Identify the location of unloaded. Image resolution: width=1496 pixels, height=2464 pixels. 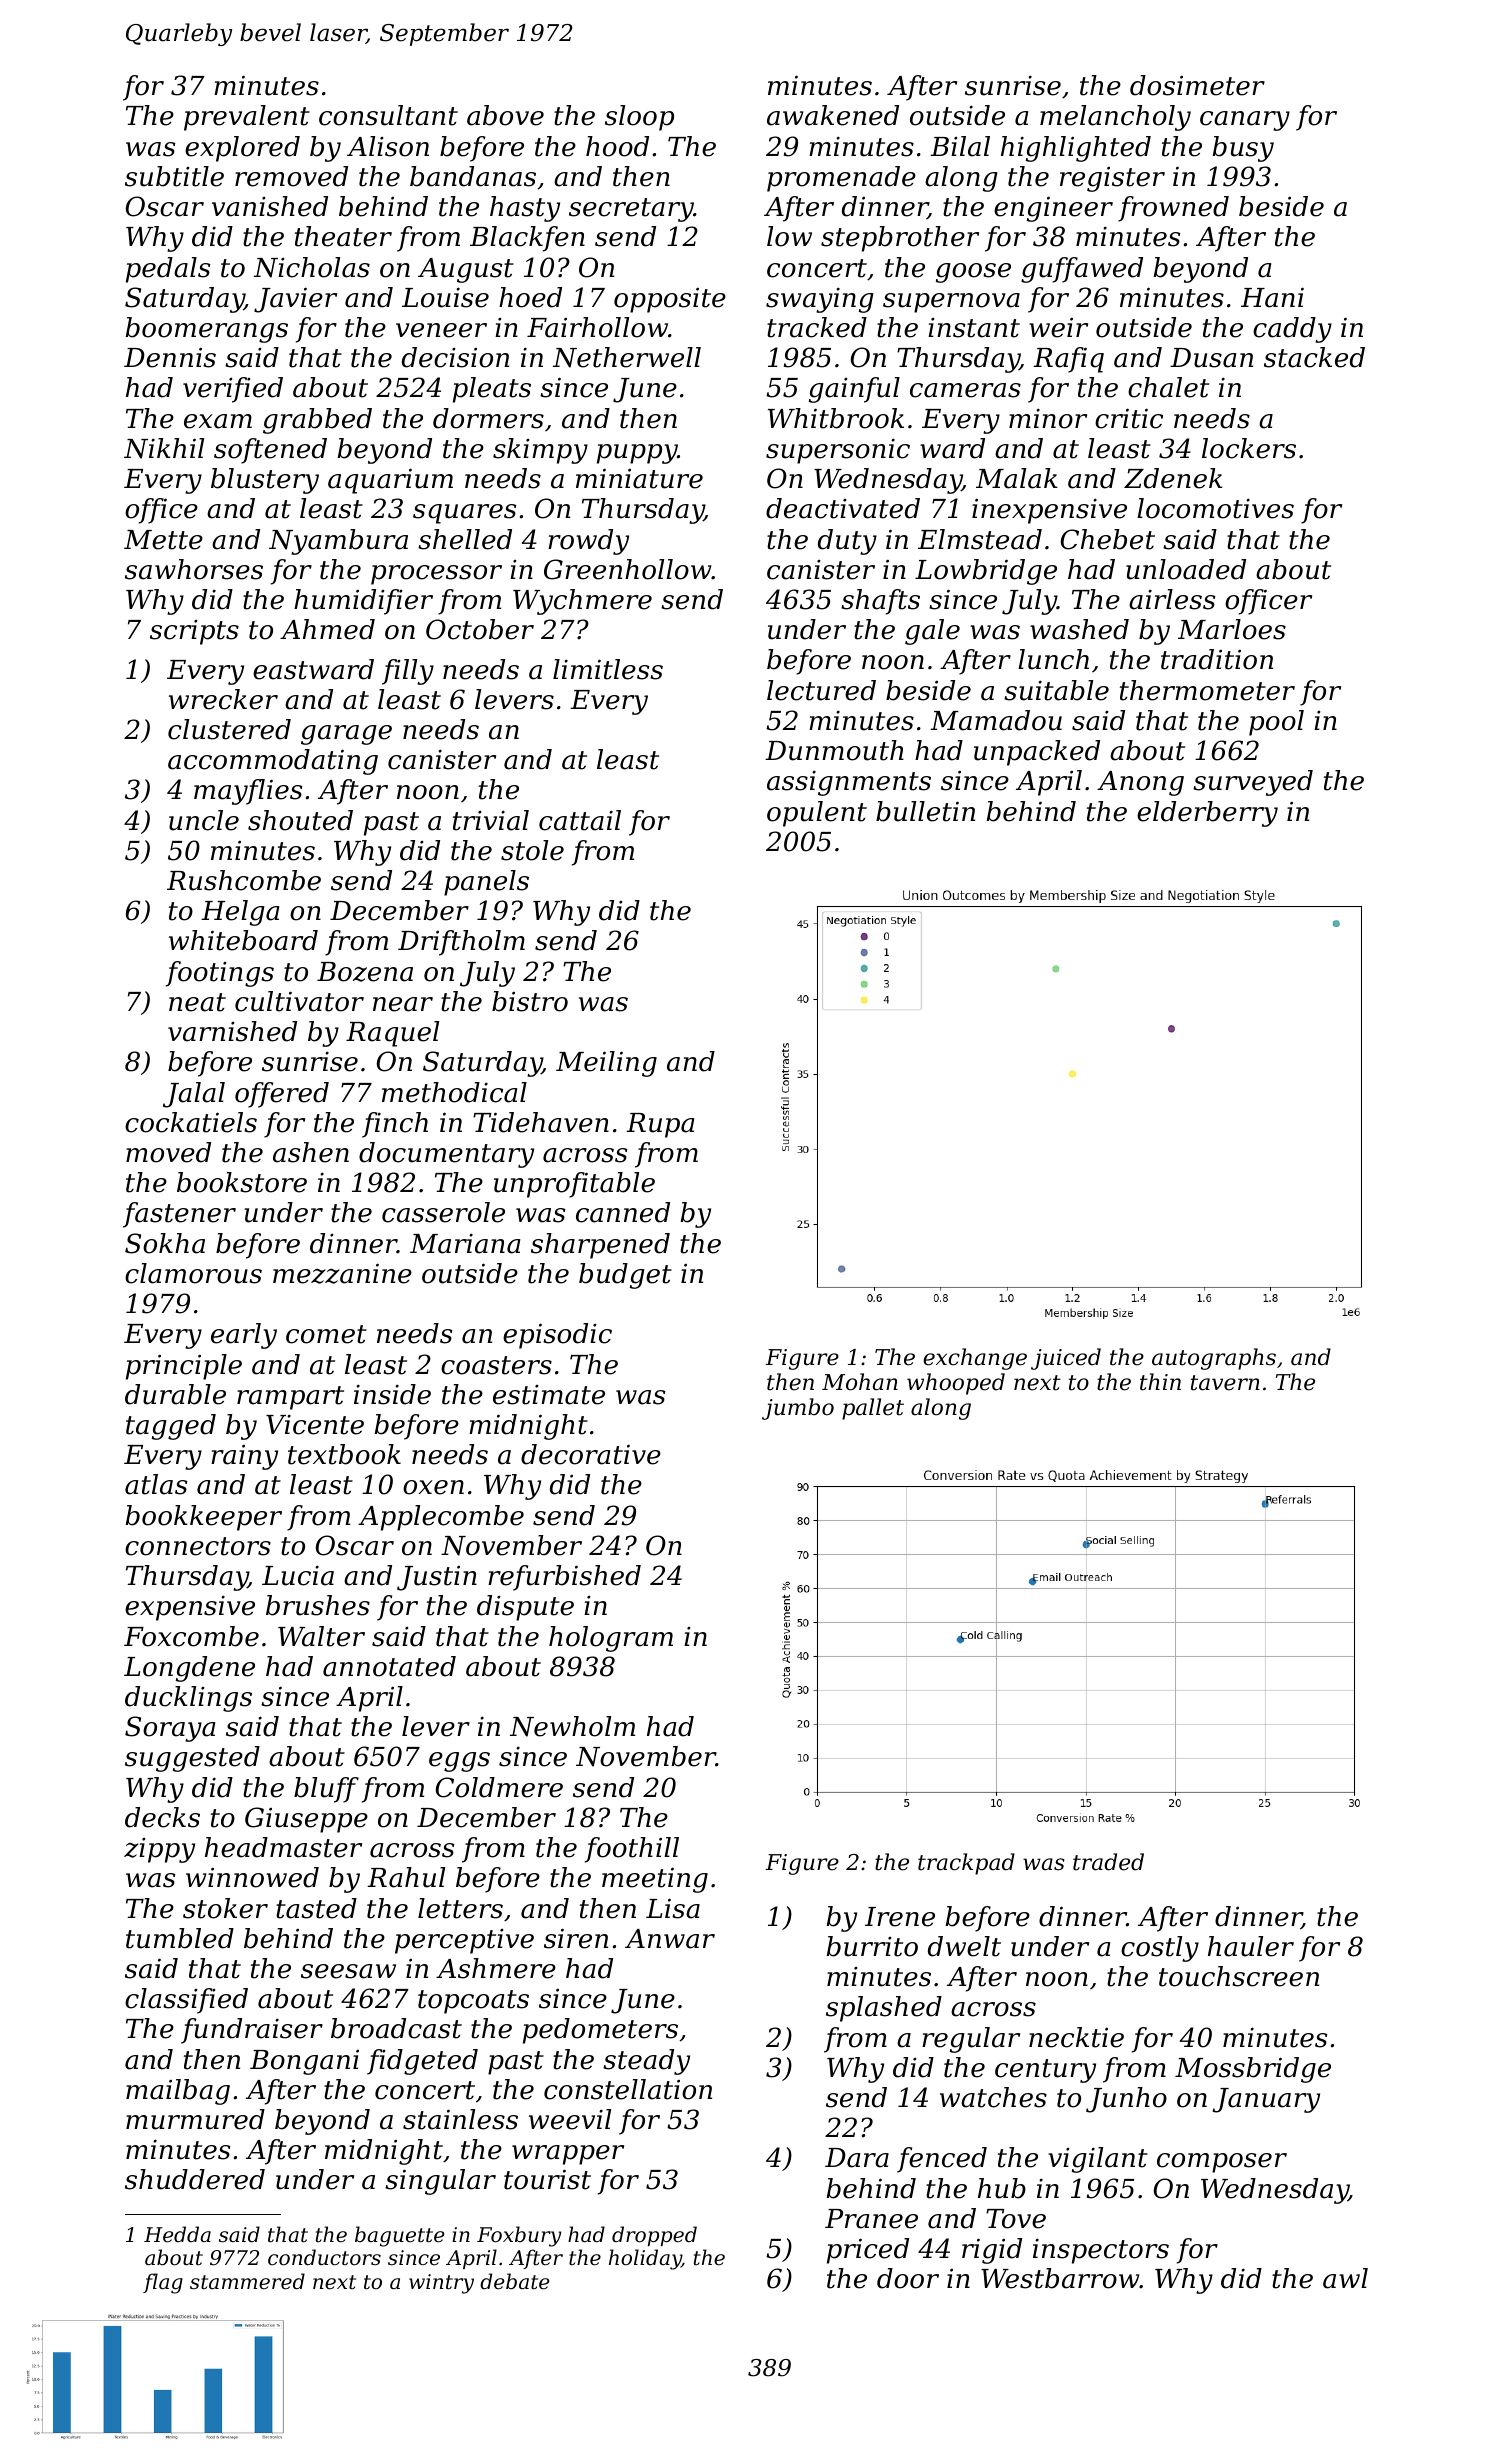
(1186, 569).
